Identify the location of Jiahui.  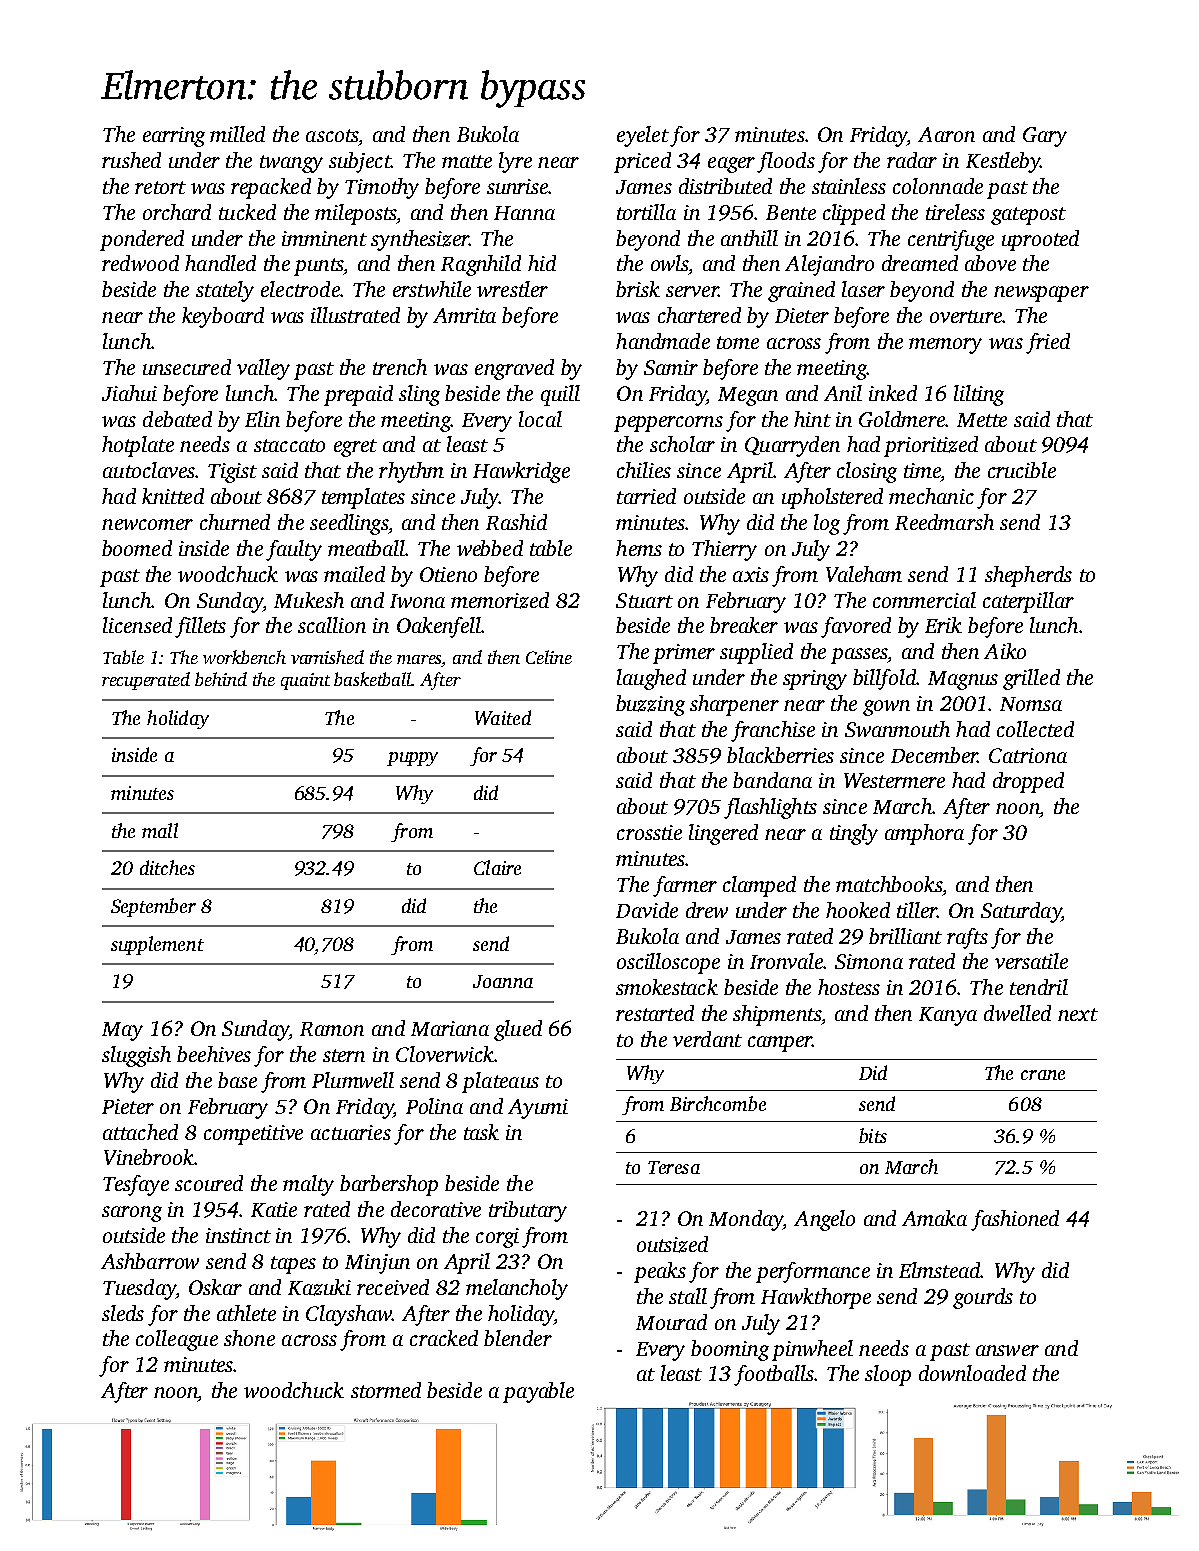
(129, 393).
